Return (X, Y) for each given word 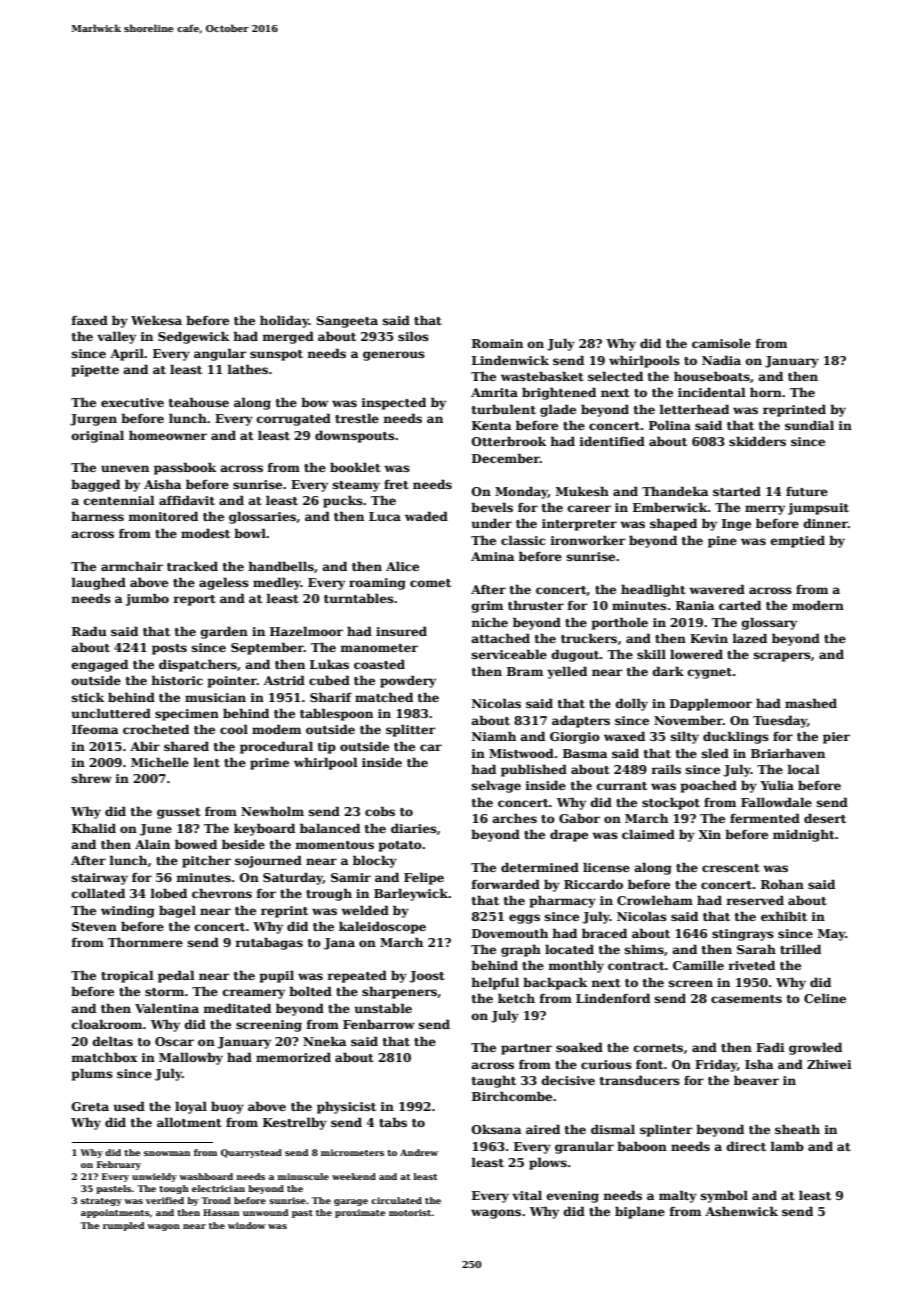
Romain (497, 343)
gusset (179, 813)
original (98, 436)
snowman (167, 1153)
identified (612, 441)
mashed (811, 703)
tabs (393, 1122)
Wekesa (156, 320)
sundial (809, 425)
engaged (100, 665)
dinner (826, 523)
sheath (797, 1129)
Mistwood (521, 753)
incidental (712, 392)
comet (430, 583)
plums (92, 1075)
